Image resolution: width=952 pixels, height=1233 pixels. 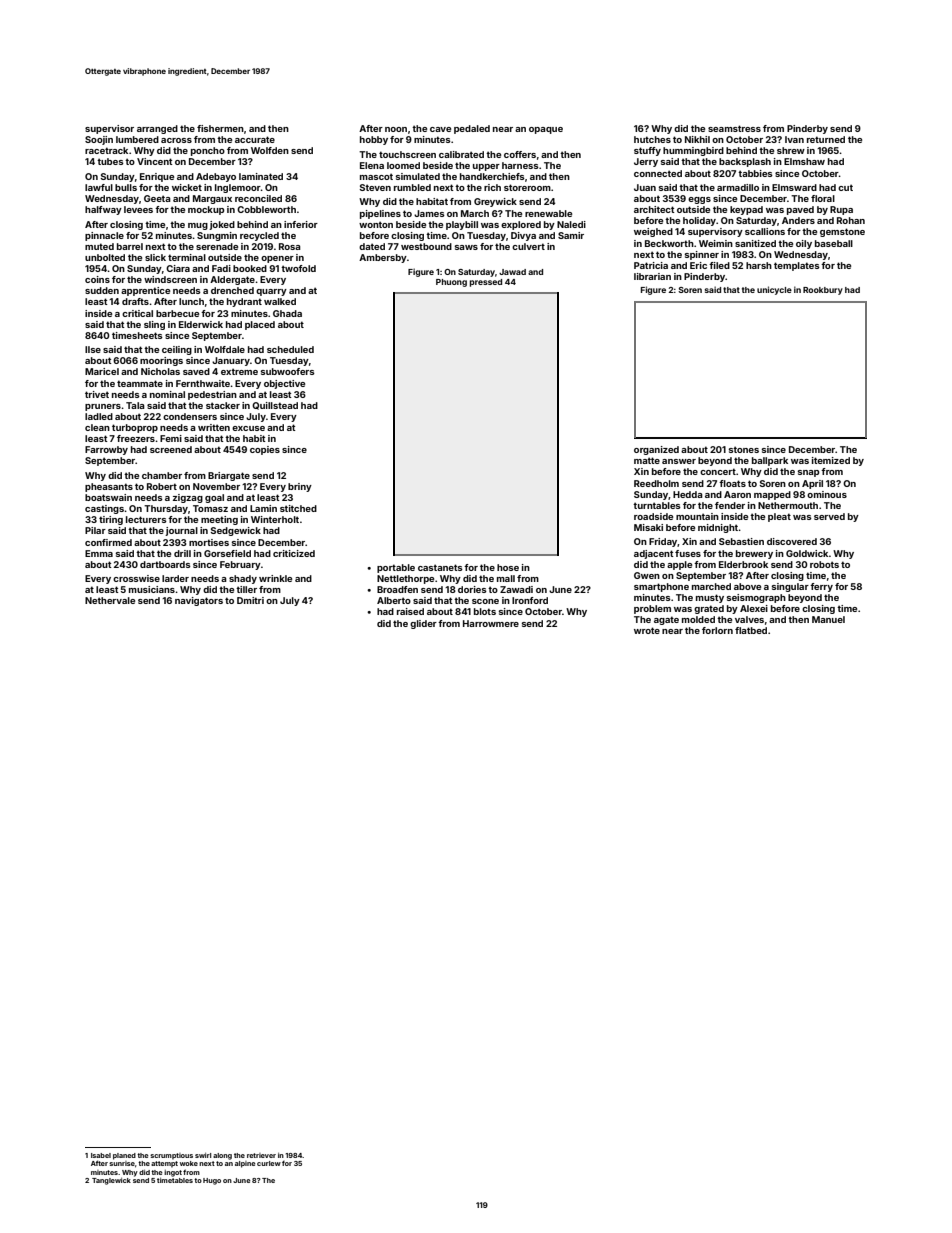 What do you see at coordinates (212, 1181) in the screenshot?
I see `Hugo` at bounding box center [212, 1181].
